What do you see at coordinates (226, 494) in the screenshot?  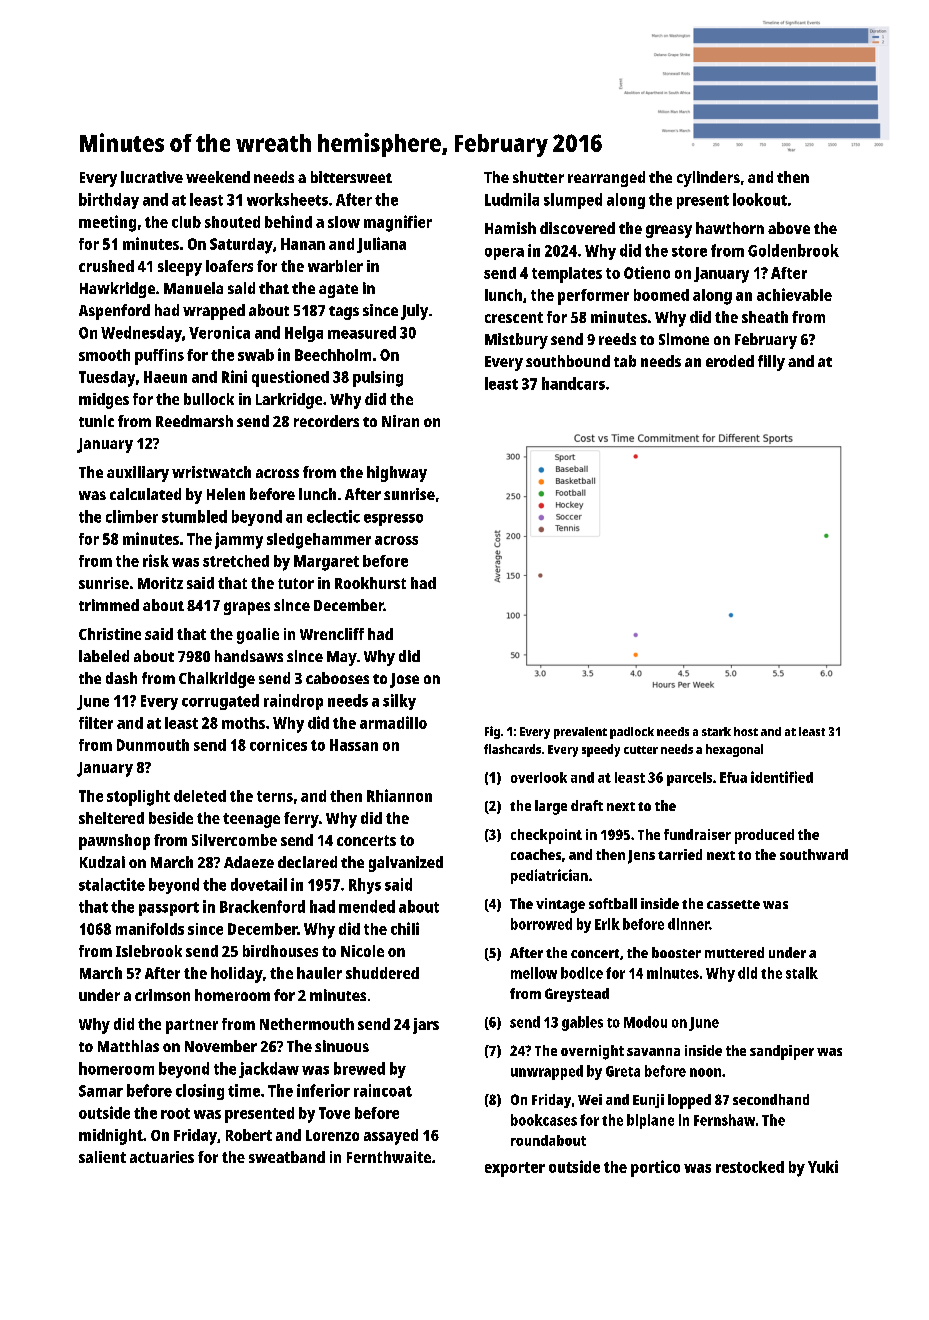 I see `Helen` at bounding box center [226, 494].
